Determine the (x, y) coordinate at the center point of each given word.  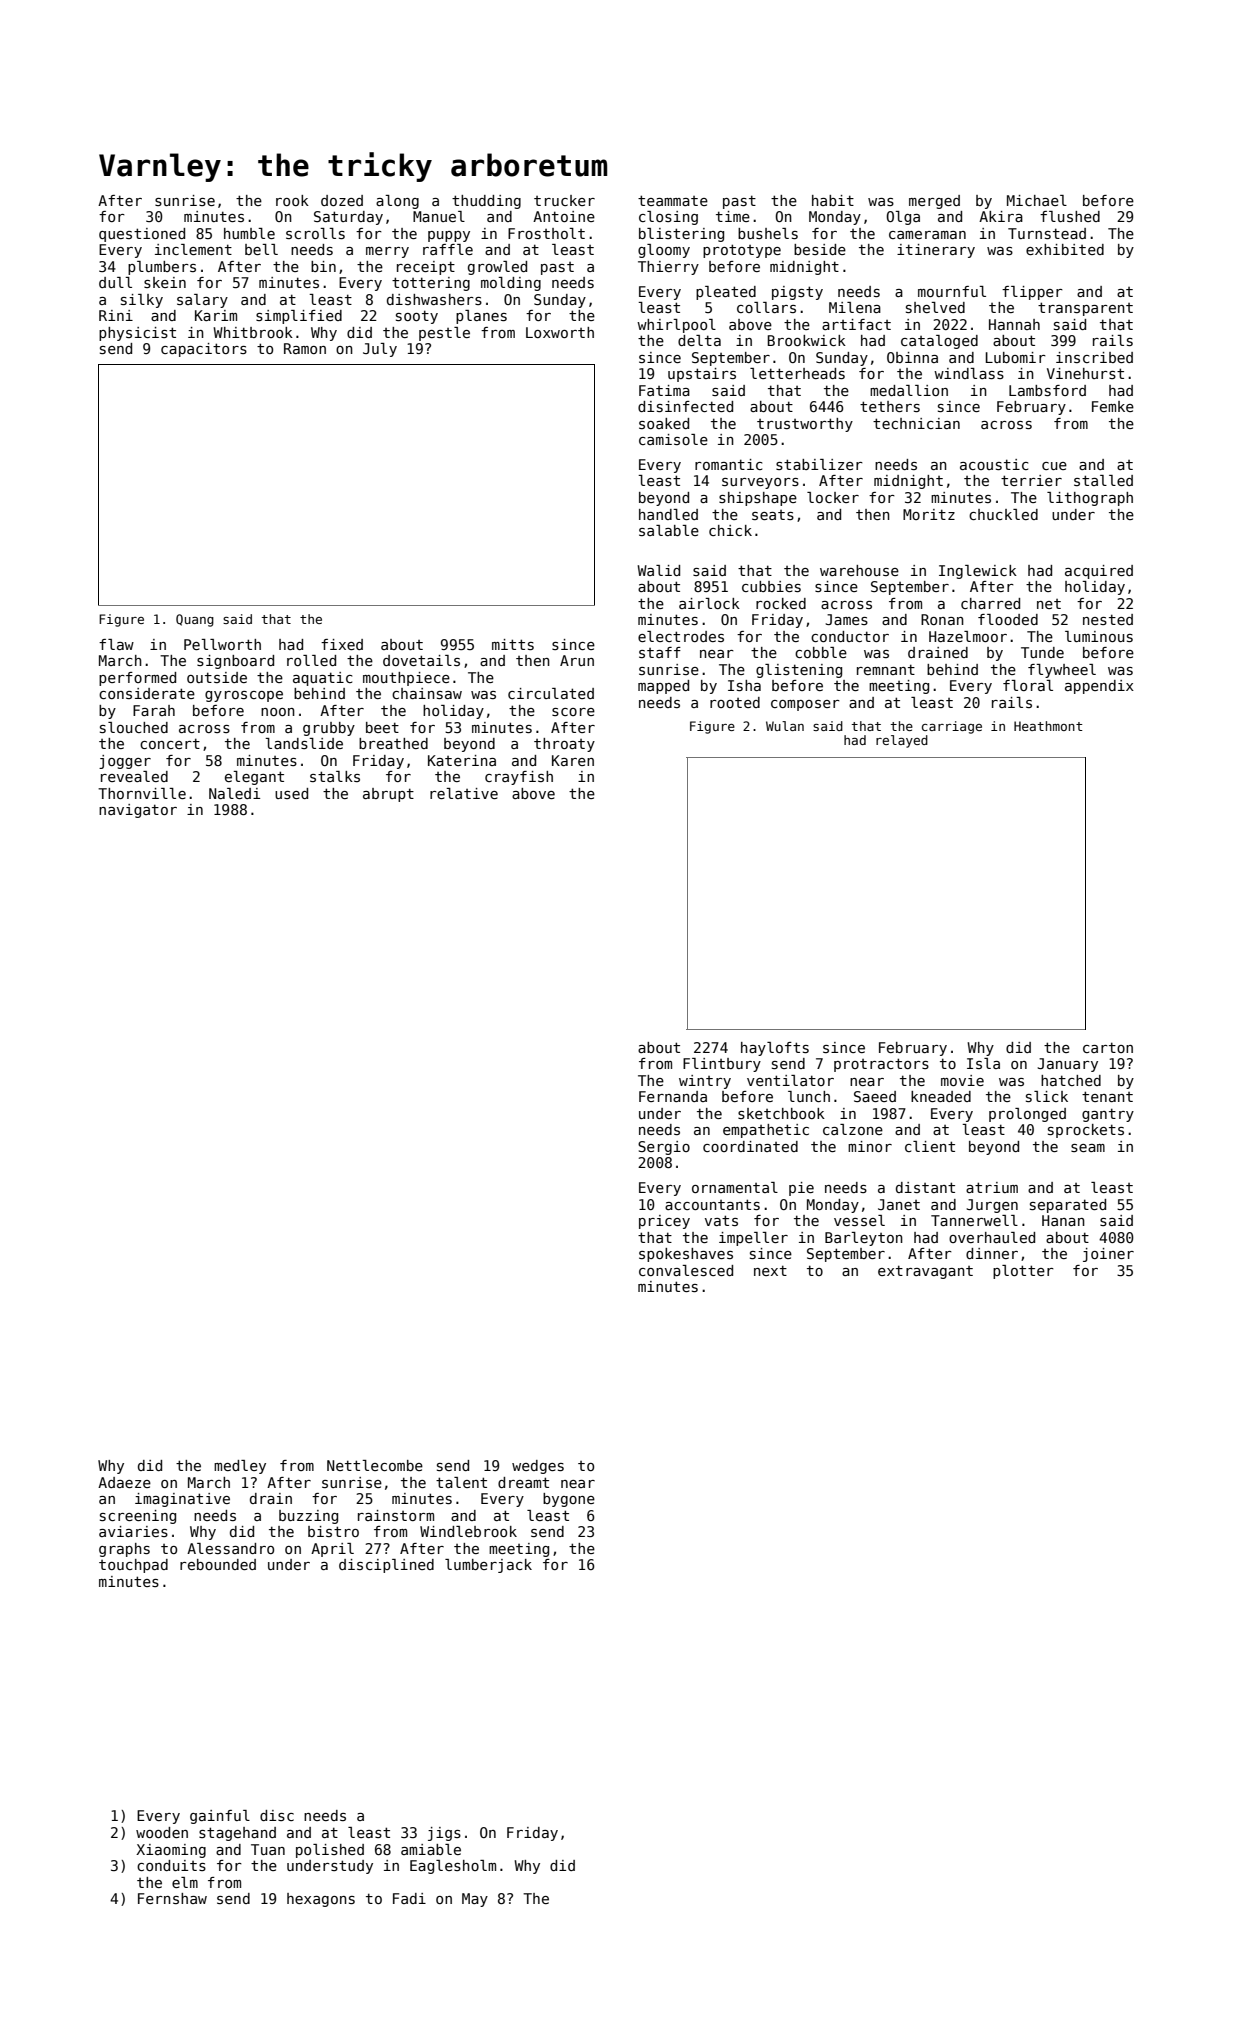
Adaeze (124, 1482)
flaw (116, 644)
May (475, 1900)
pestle (444, 334)
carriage (952, 727)
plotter (1023, 1272)
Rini (116, 315)
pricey (664, 1222)
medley (240, 1467)
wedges (538, 1467)
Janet (899, 1204)
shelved (935, 307)
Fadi (409, 1898)
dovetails (421, 660)
